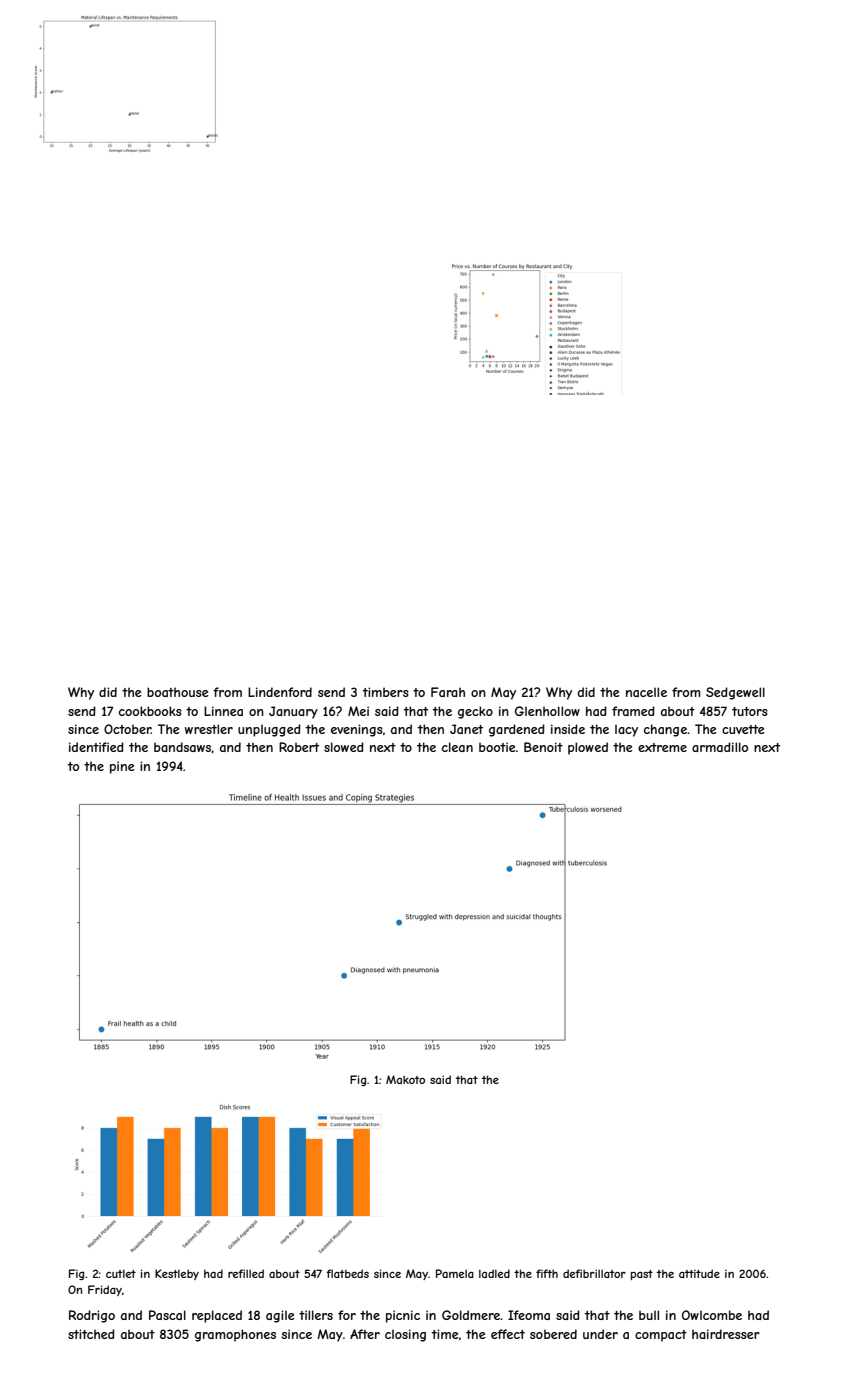 The height and width of the screenshot is (1400, 849). Describe the element at coordinates (699, 1273) in the screenshot. I see `attitude` at that location.
